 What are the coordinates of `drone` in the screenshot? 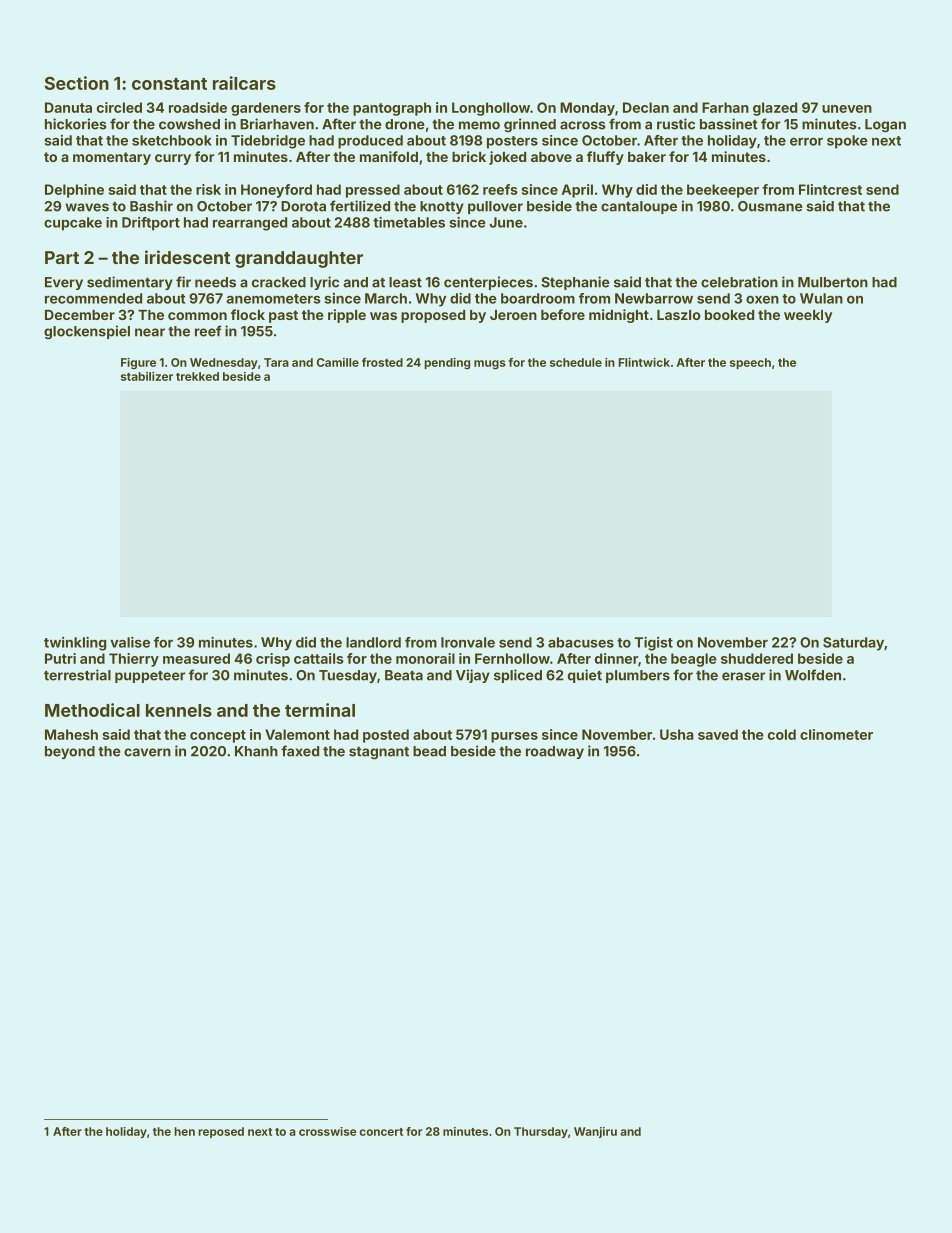 It's located at (405, 124).
